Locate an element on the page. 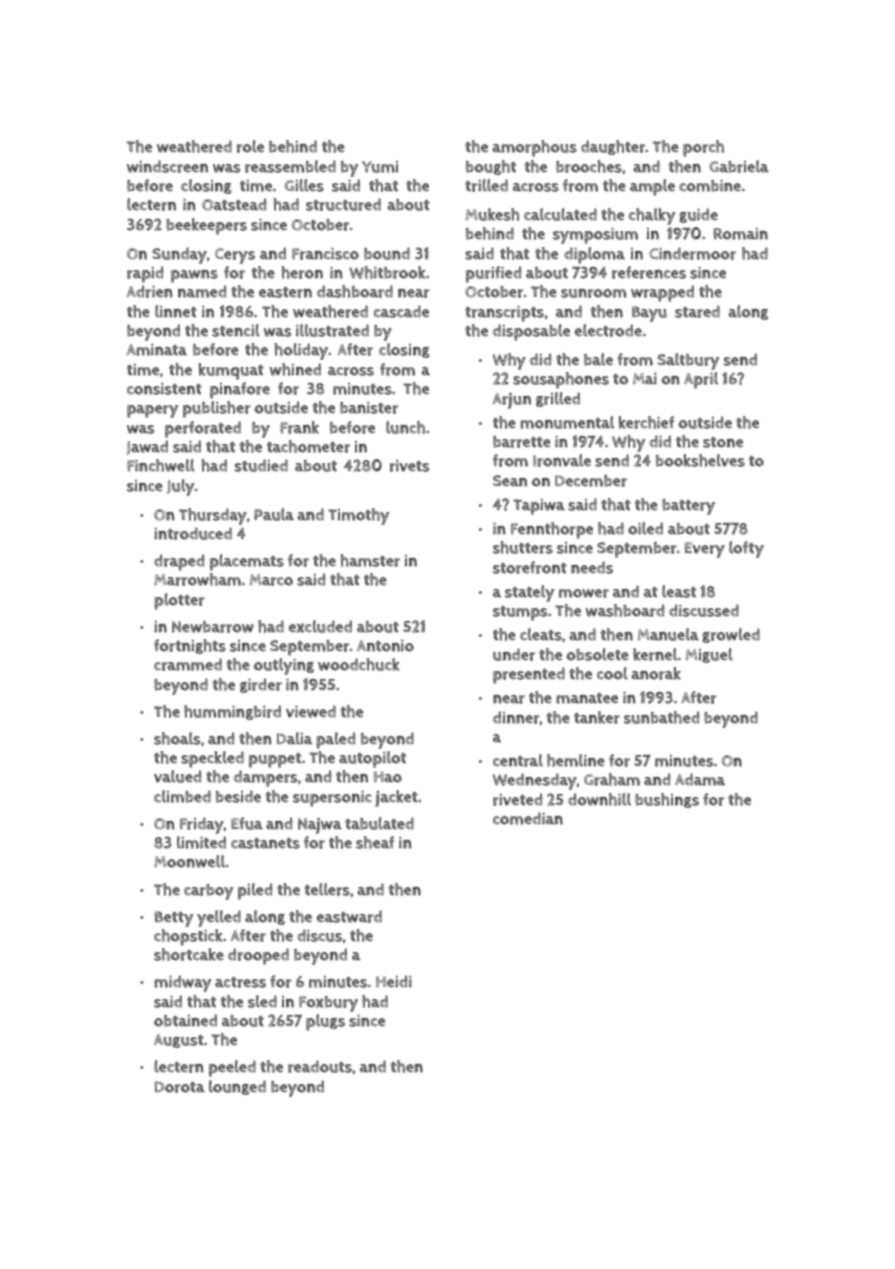  woodchuck is located at coordinates (359, 664).
